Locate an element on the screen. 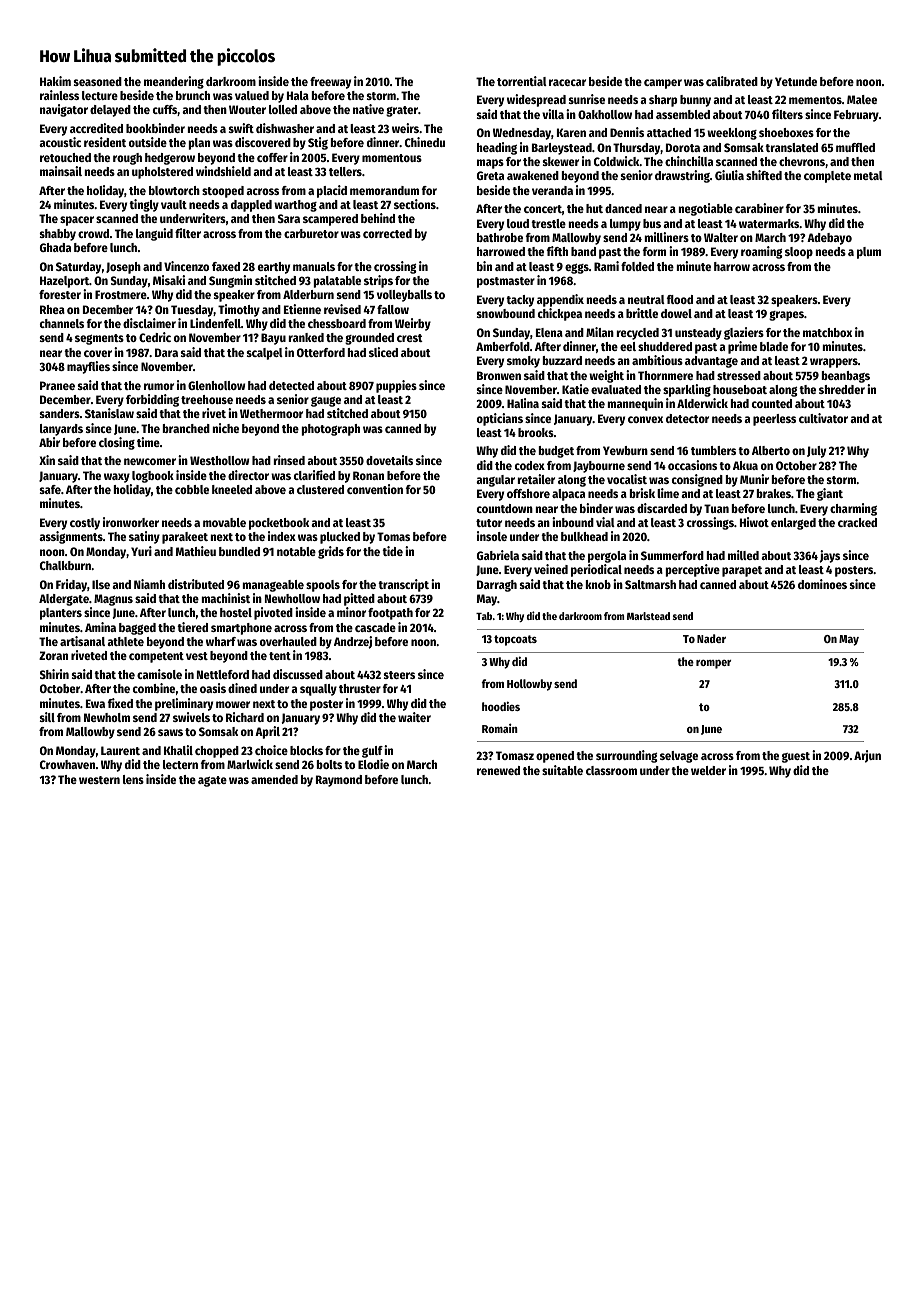 The image size is (924, 1308). segments is located at coordinates (99, 339).
